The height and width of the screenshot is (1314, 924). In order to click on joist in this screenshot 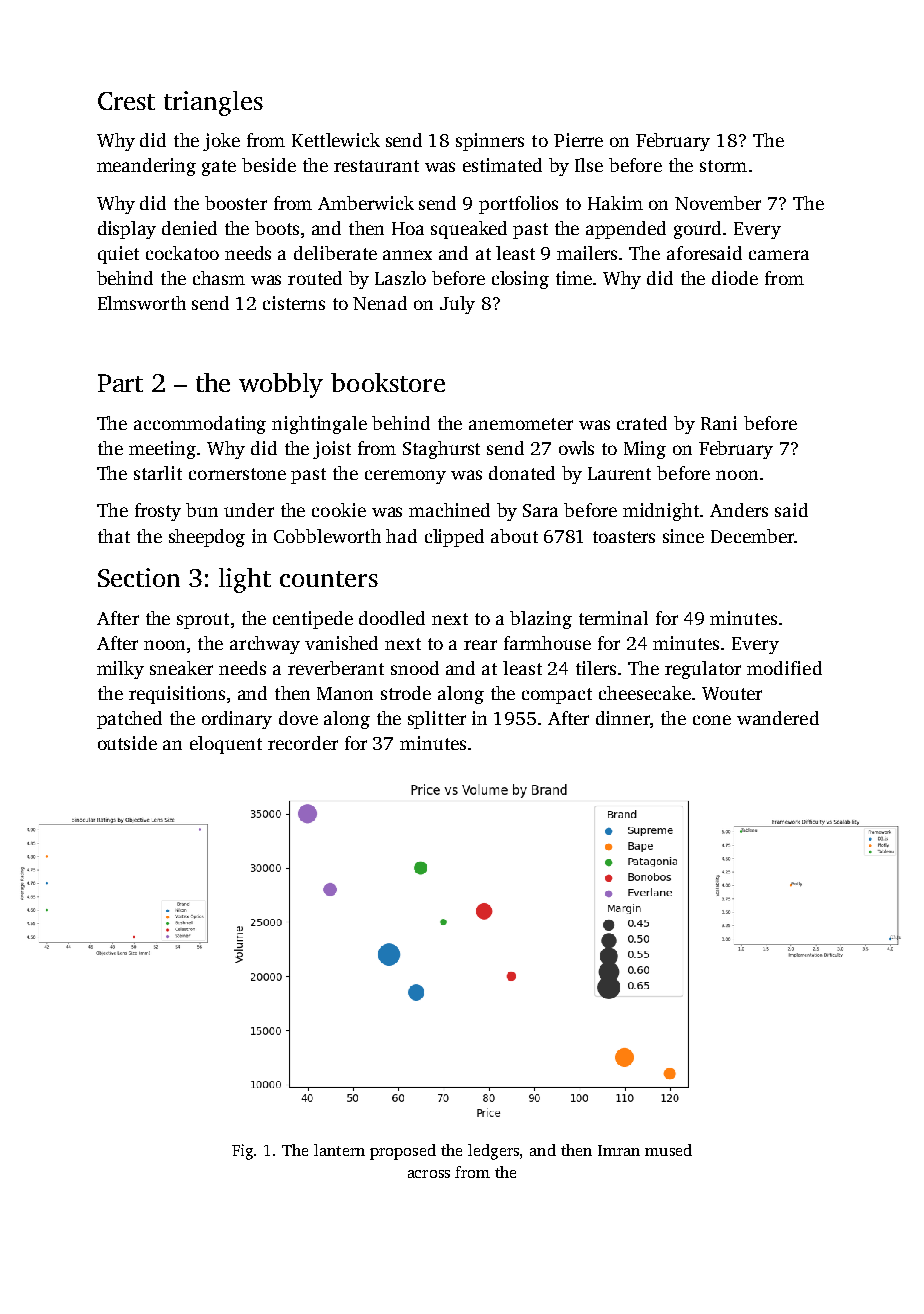, I will do `click(332, 450)`.
